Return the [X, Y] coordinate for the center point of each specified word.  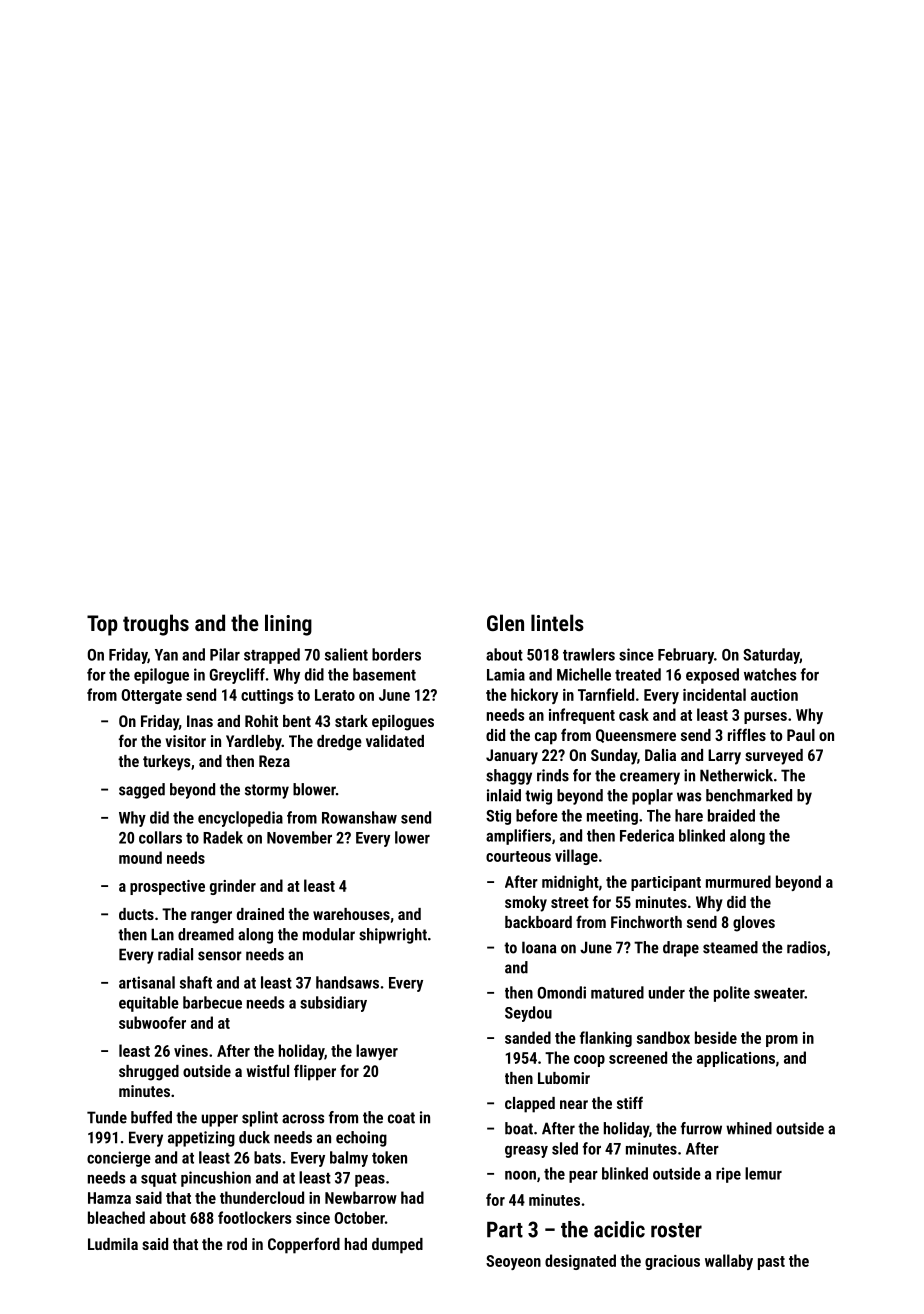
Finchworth [646, 922]
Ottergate [151, 696]
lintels [557, 622]
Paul [801, 735]
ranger [211, 917]
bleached [116, 1217]
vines [191, 1051]
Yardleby [254, 743]
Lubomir [564, 1078]
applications [736, 1059]
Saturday [771, 656]
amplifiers [518, 837]
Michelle [584, 674]
